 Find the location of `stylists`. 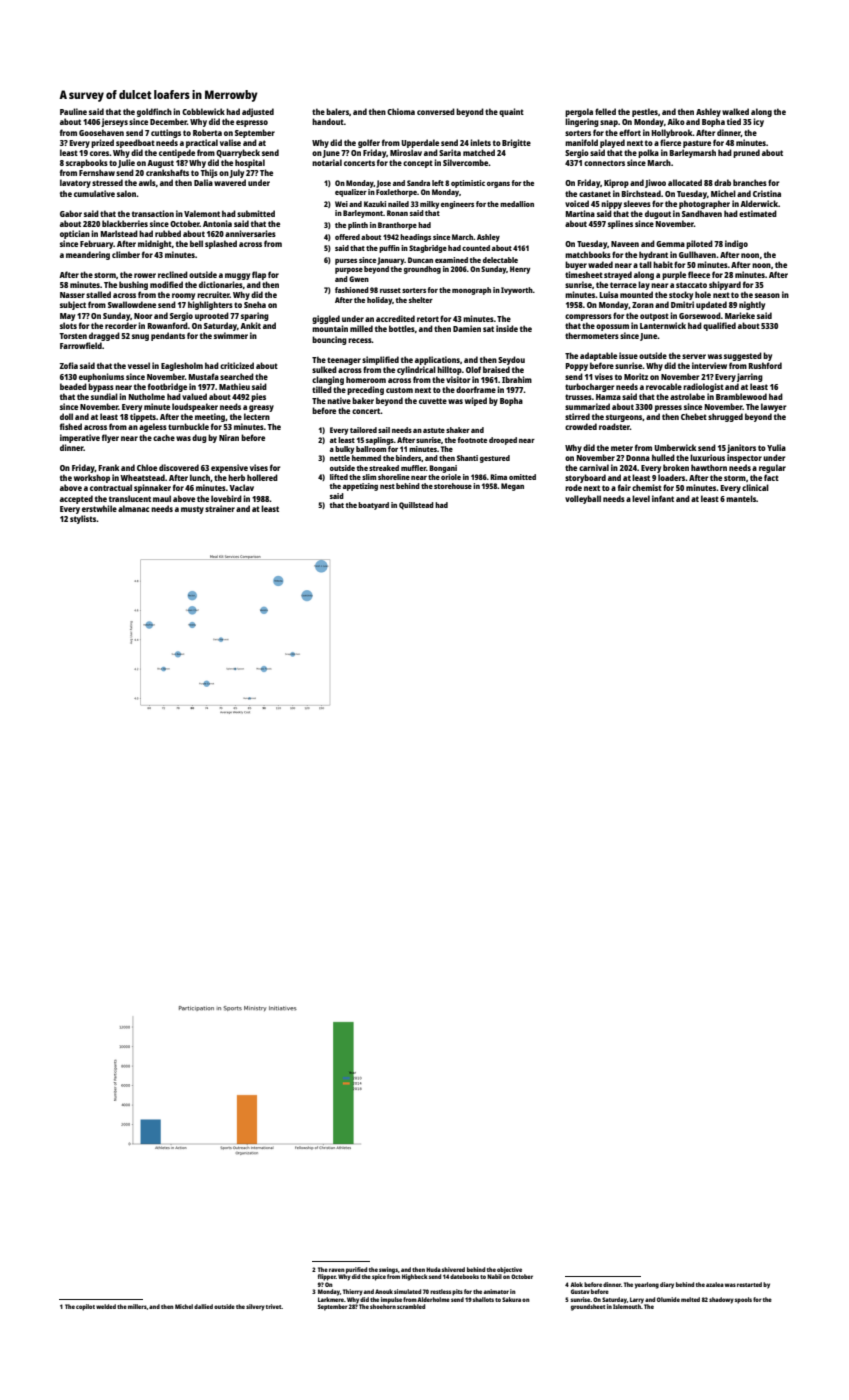

stylists is located at coordinates (83, 519).
